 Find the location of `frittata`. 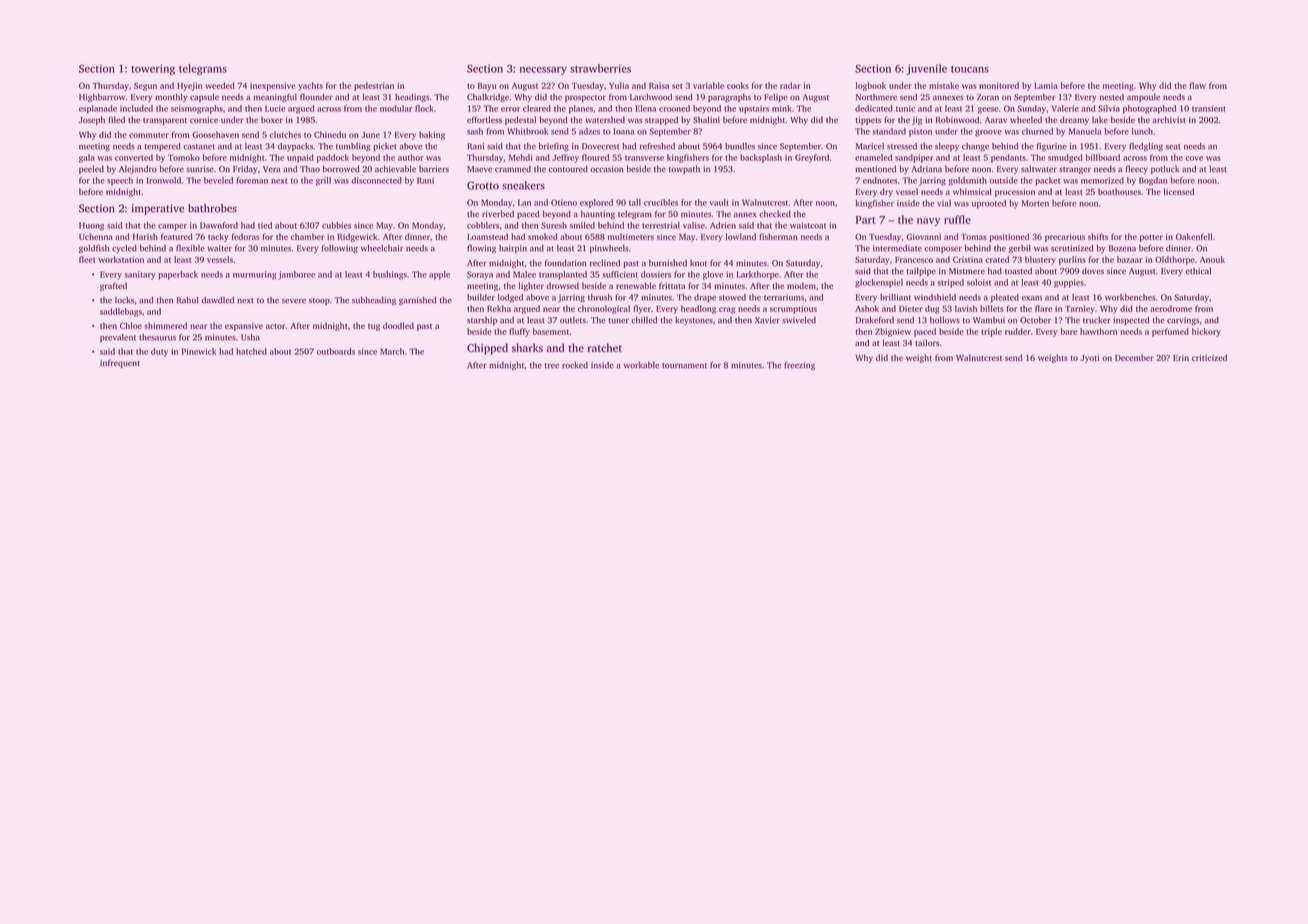

frittata is located at coordinates (672, 285).
